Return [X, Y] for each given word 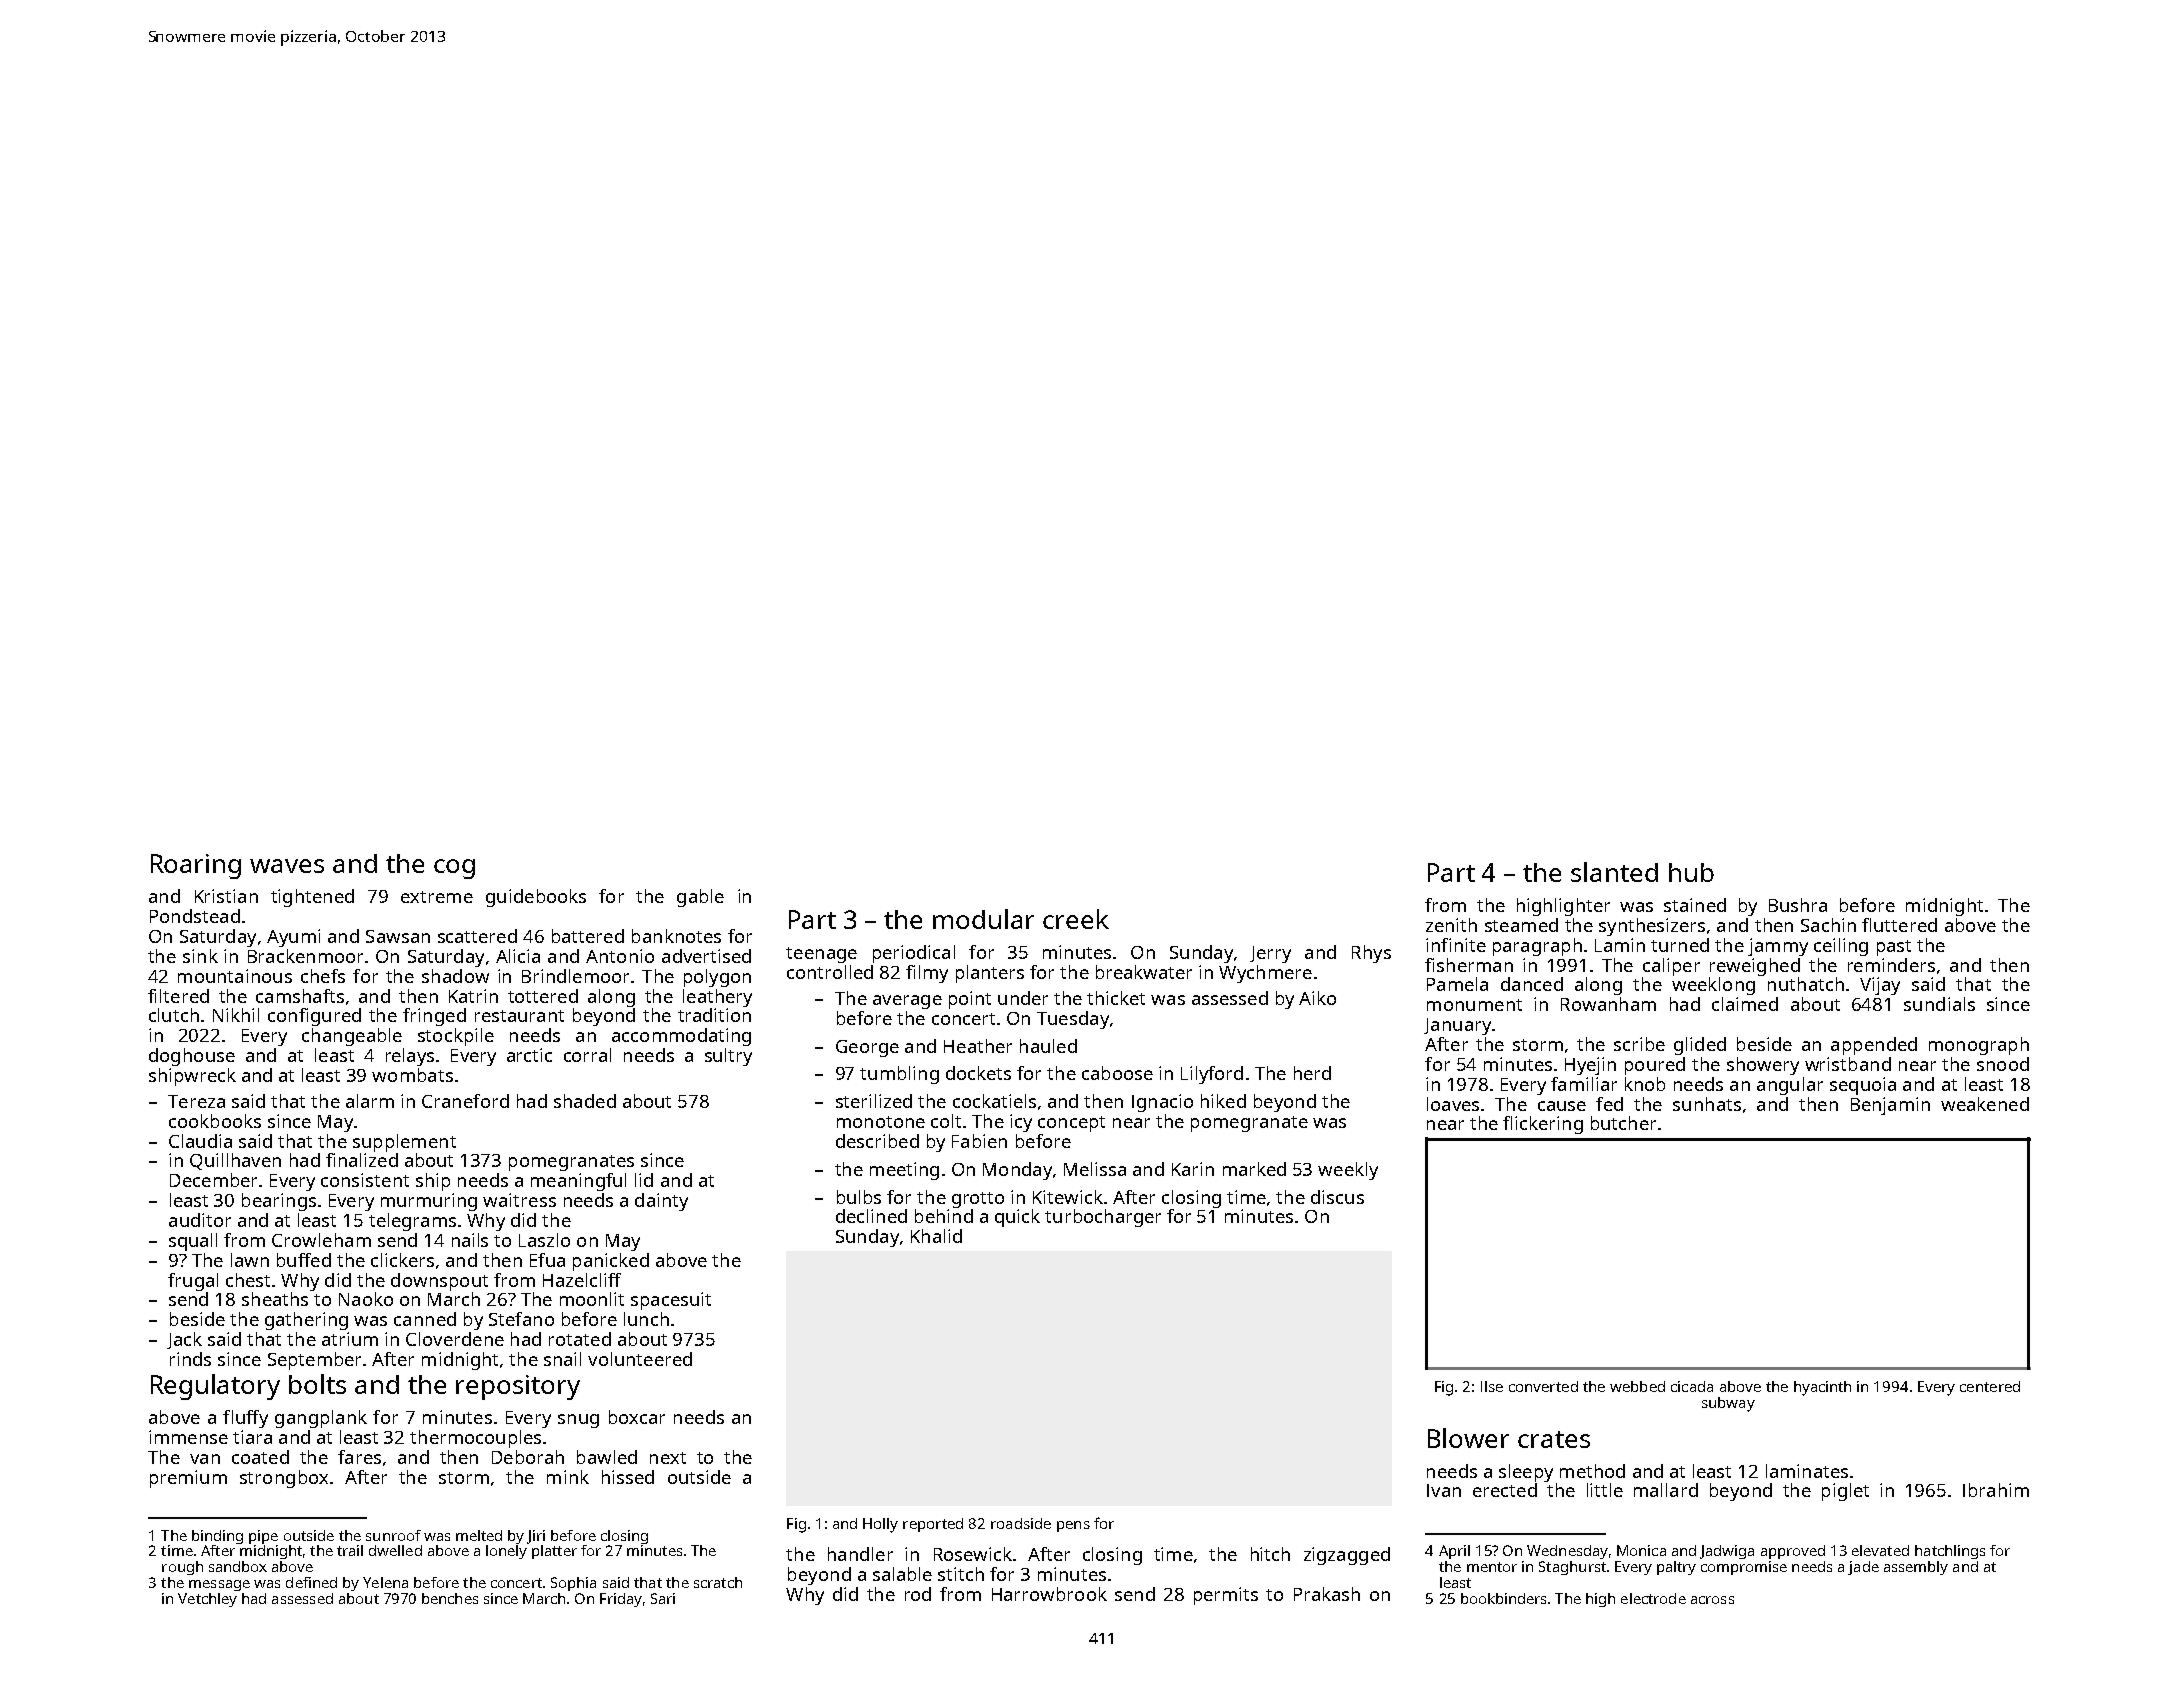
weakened [1985, 1104]
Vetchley [207, 1600]
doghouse [192, 1057]
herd [1312, 1073]
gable [700, 898]
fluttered [1899, 925]
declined [871, 1216]
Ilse [1492, 1386]
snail [562, 1359]
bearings [279, 1202]
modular [983, 919]
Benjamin [1890, 1106]
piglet [1845, 1492]
